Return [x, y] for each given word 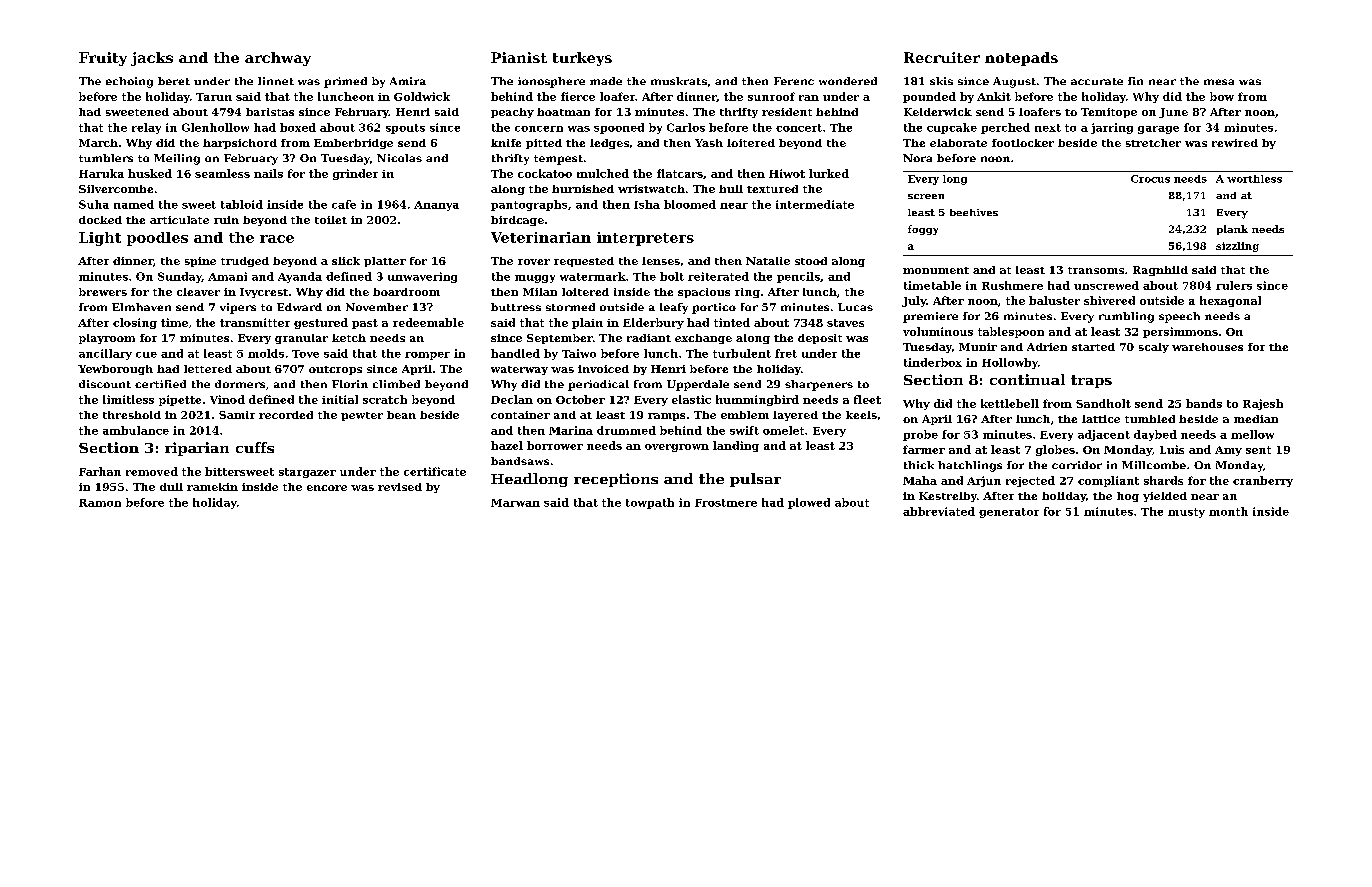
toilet [331, 220]
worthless [1254, 179]
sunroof [771, 96]
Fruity [103, 59]
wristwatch [651, 189]
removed [152, 471]
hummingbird [757, 400]
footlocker [1023, 143]
